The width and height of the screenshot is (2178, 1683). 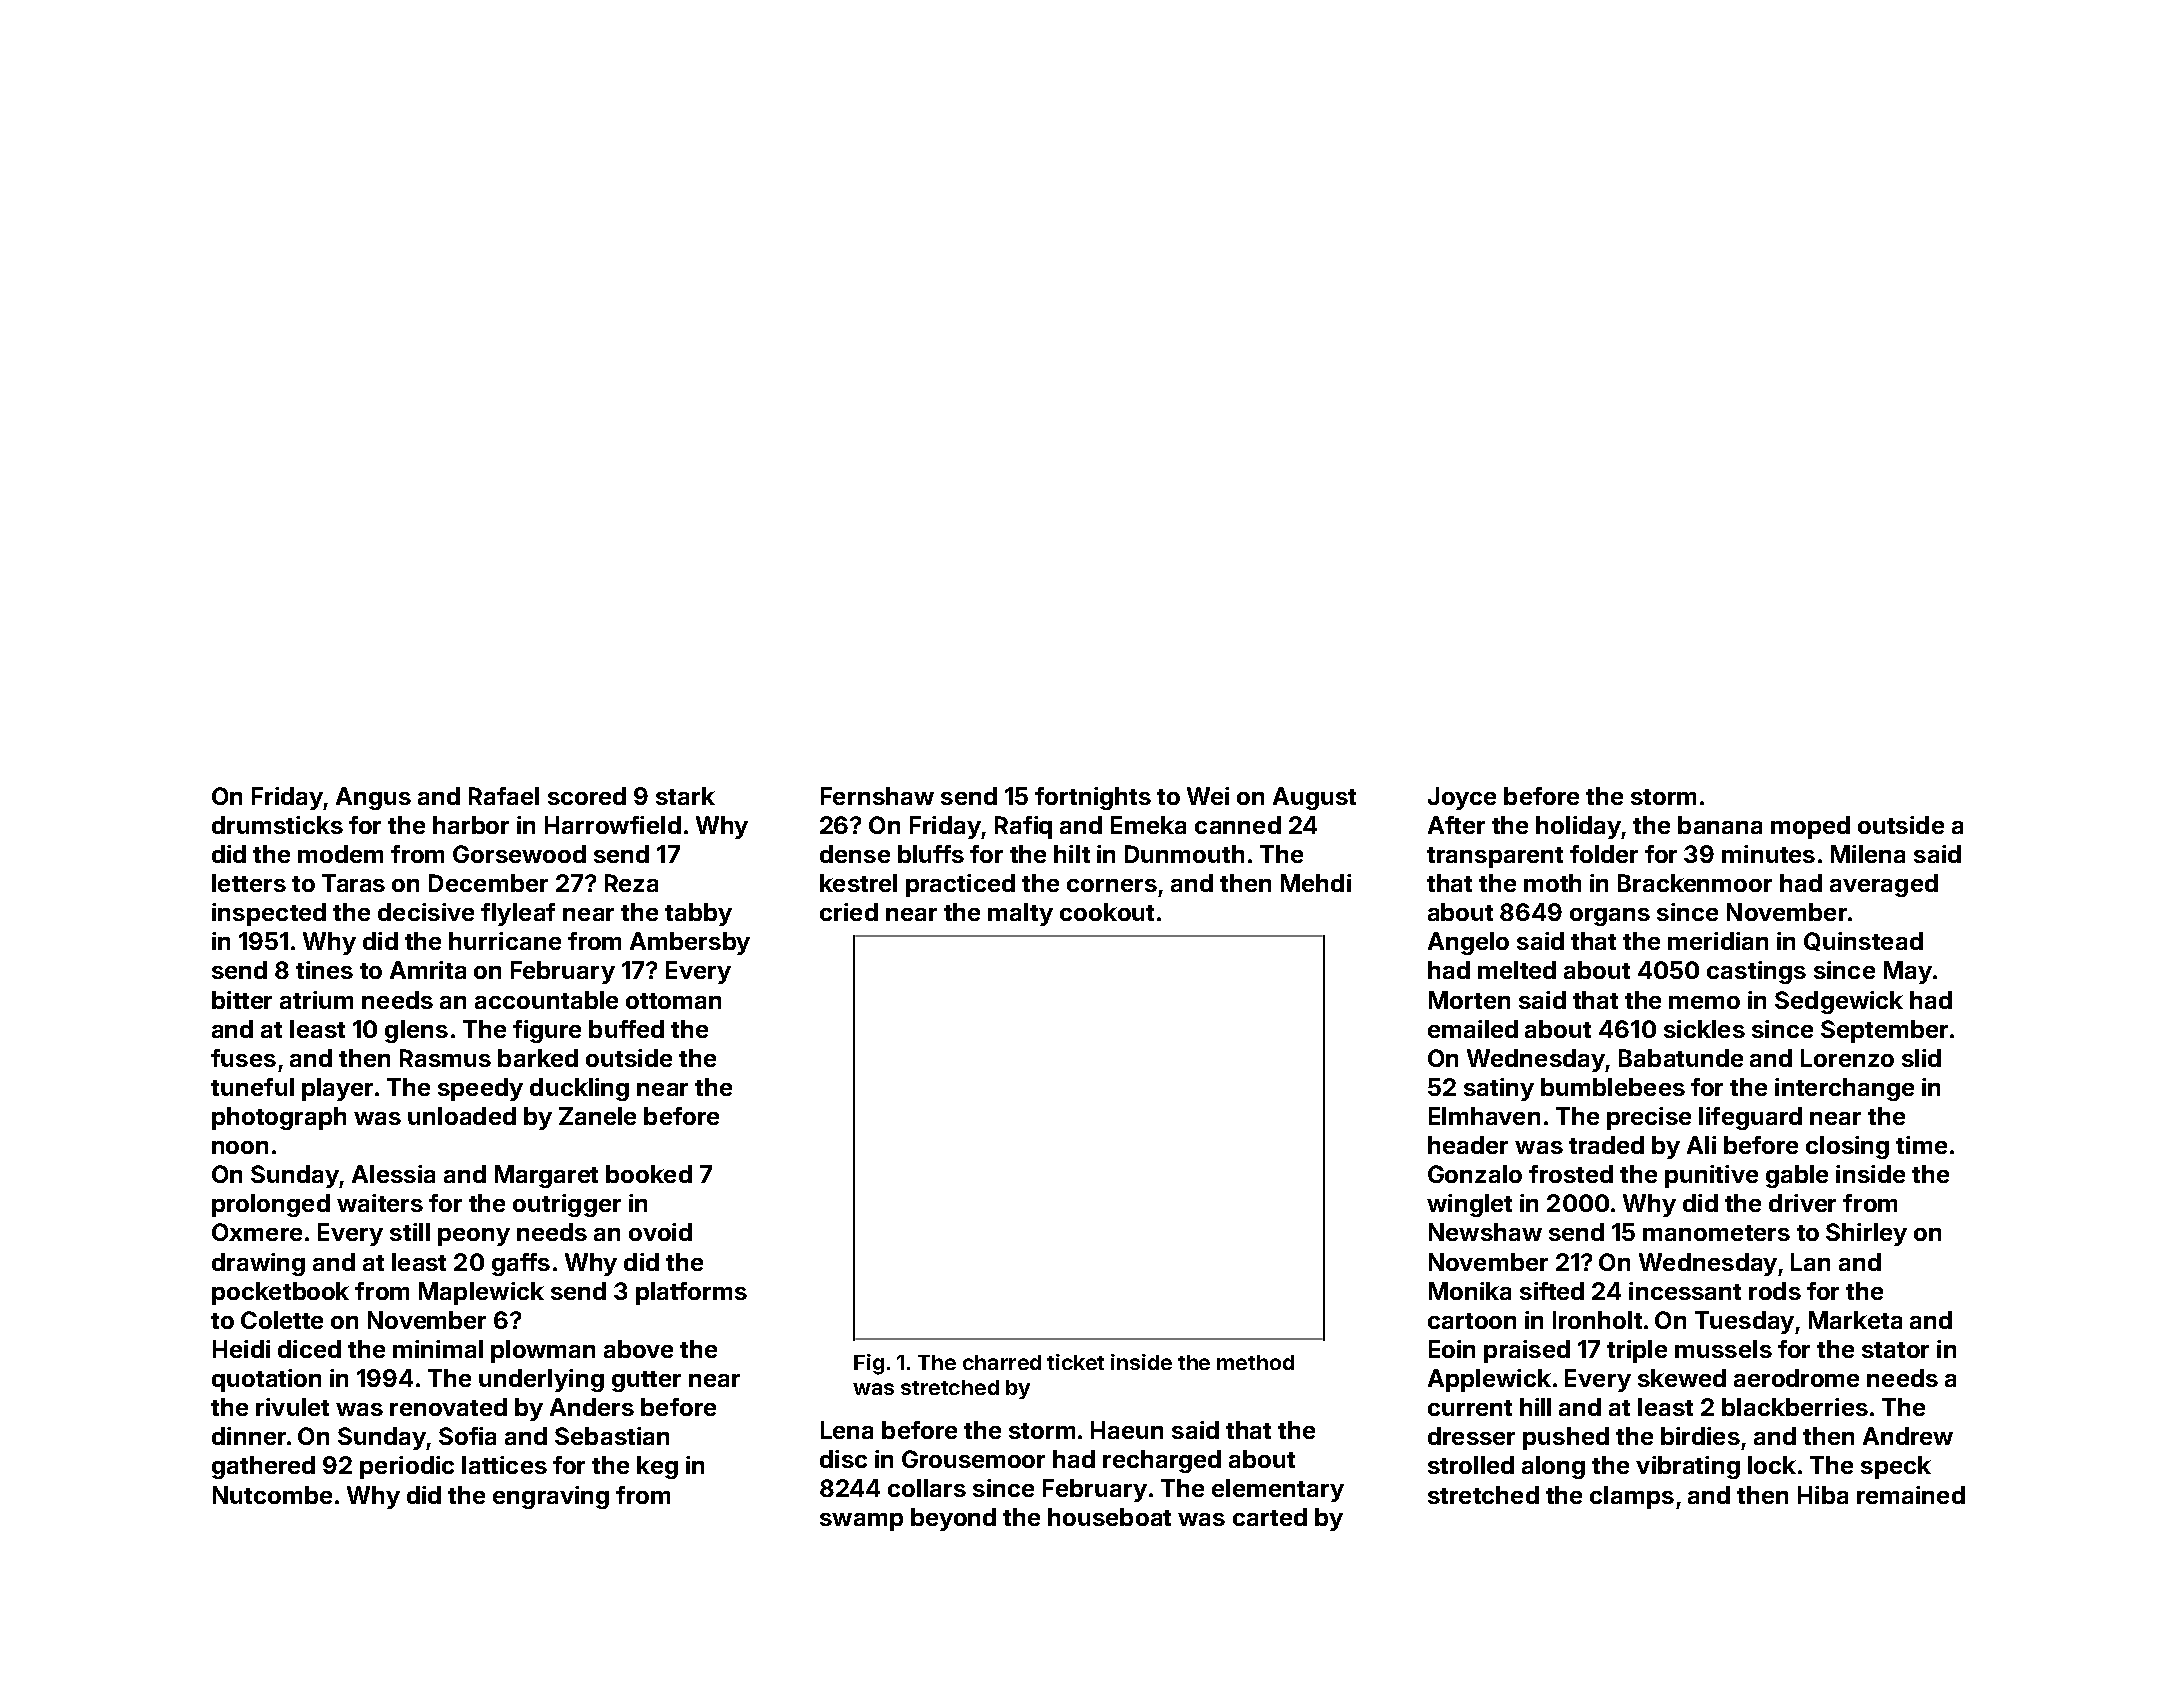 What do you see at coordinates (551, 1497) in the screenshot?
I see `engraving` at bounding box center [551, 1497].
